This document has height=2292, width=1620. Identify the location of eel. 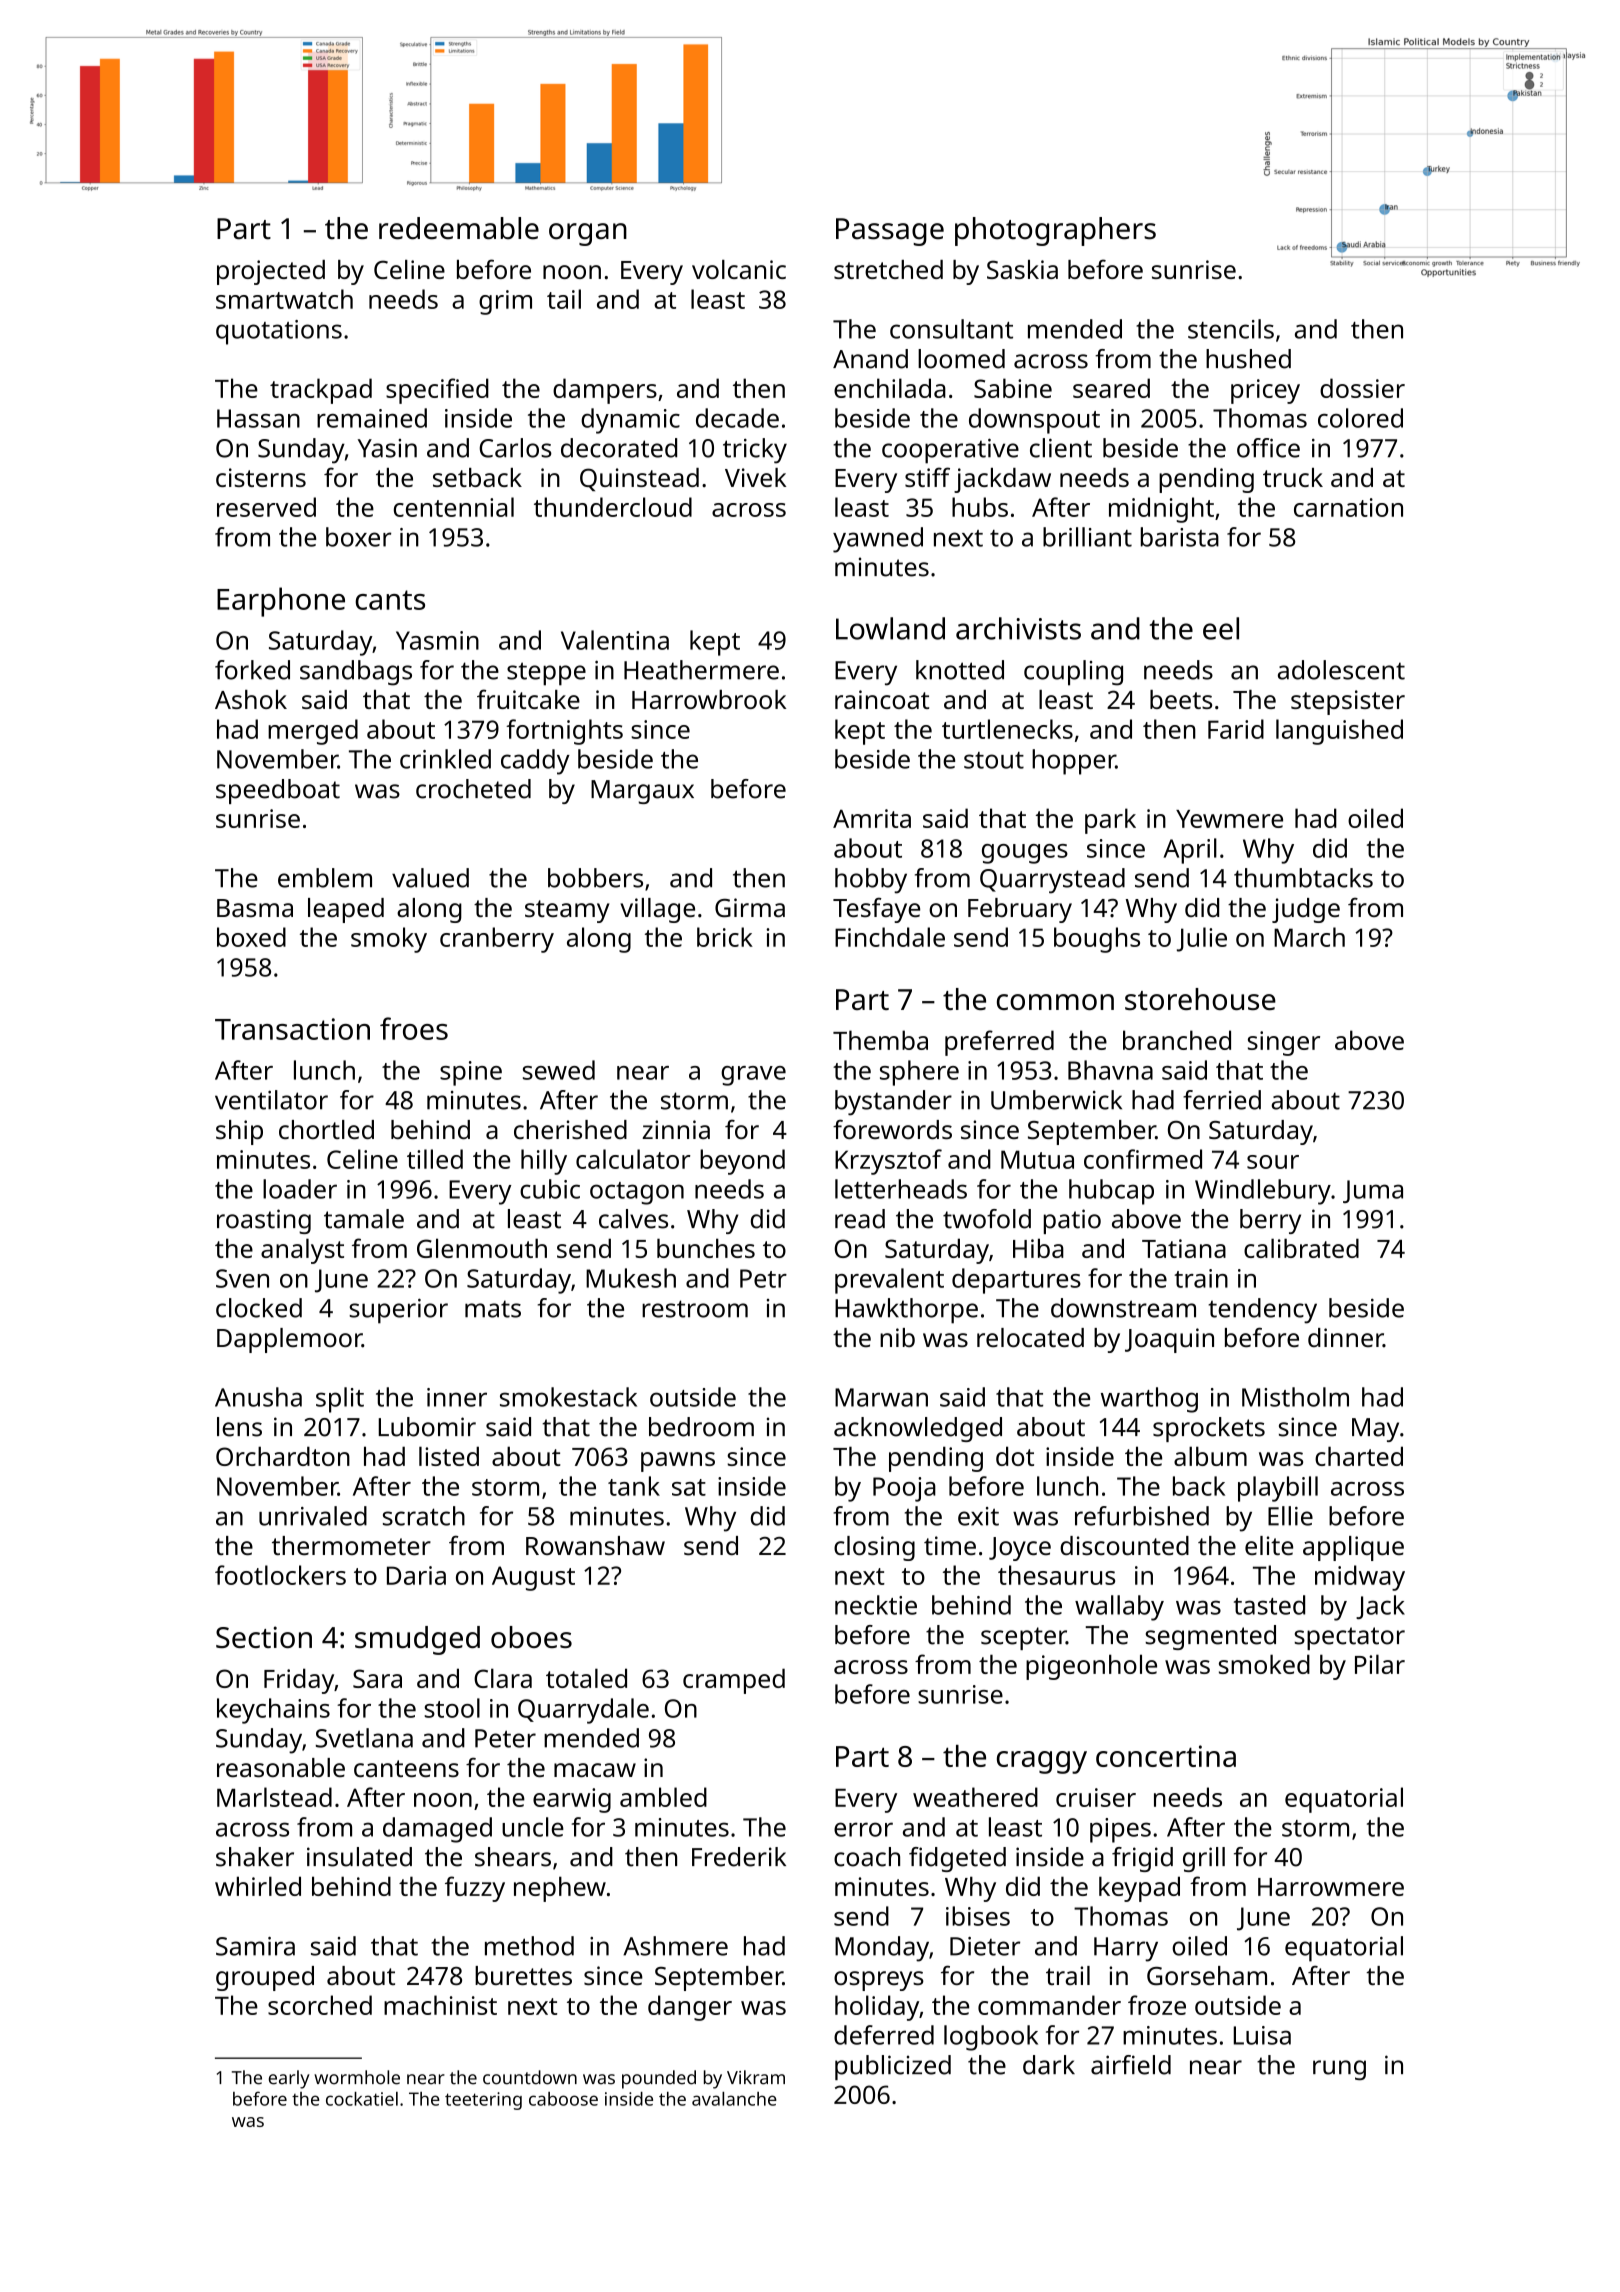
(1221, 628).
